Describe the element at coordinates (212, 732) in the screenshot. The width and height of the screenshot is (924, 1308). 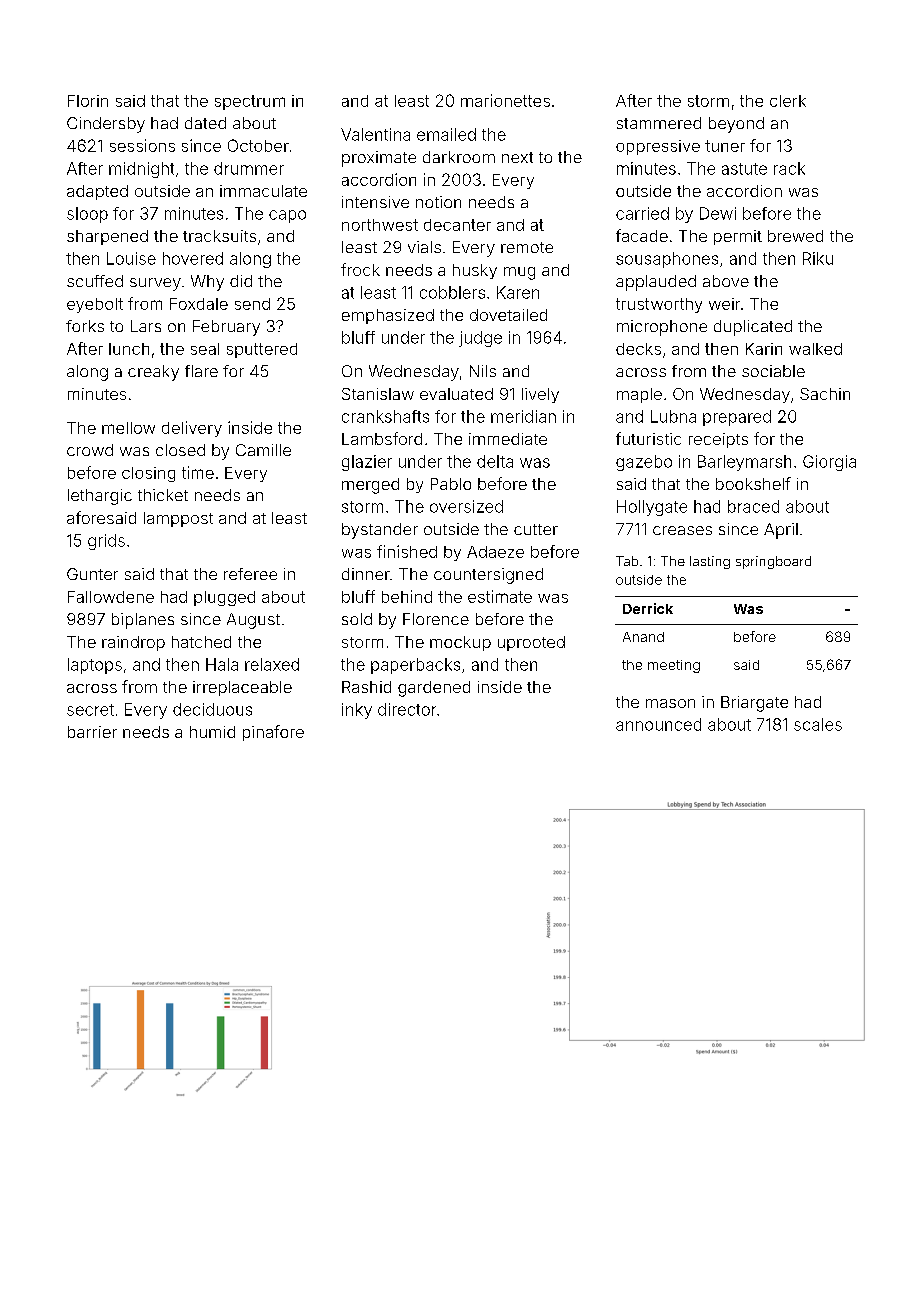
I see `humid` at that location.
